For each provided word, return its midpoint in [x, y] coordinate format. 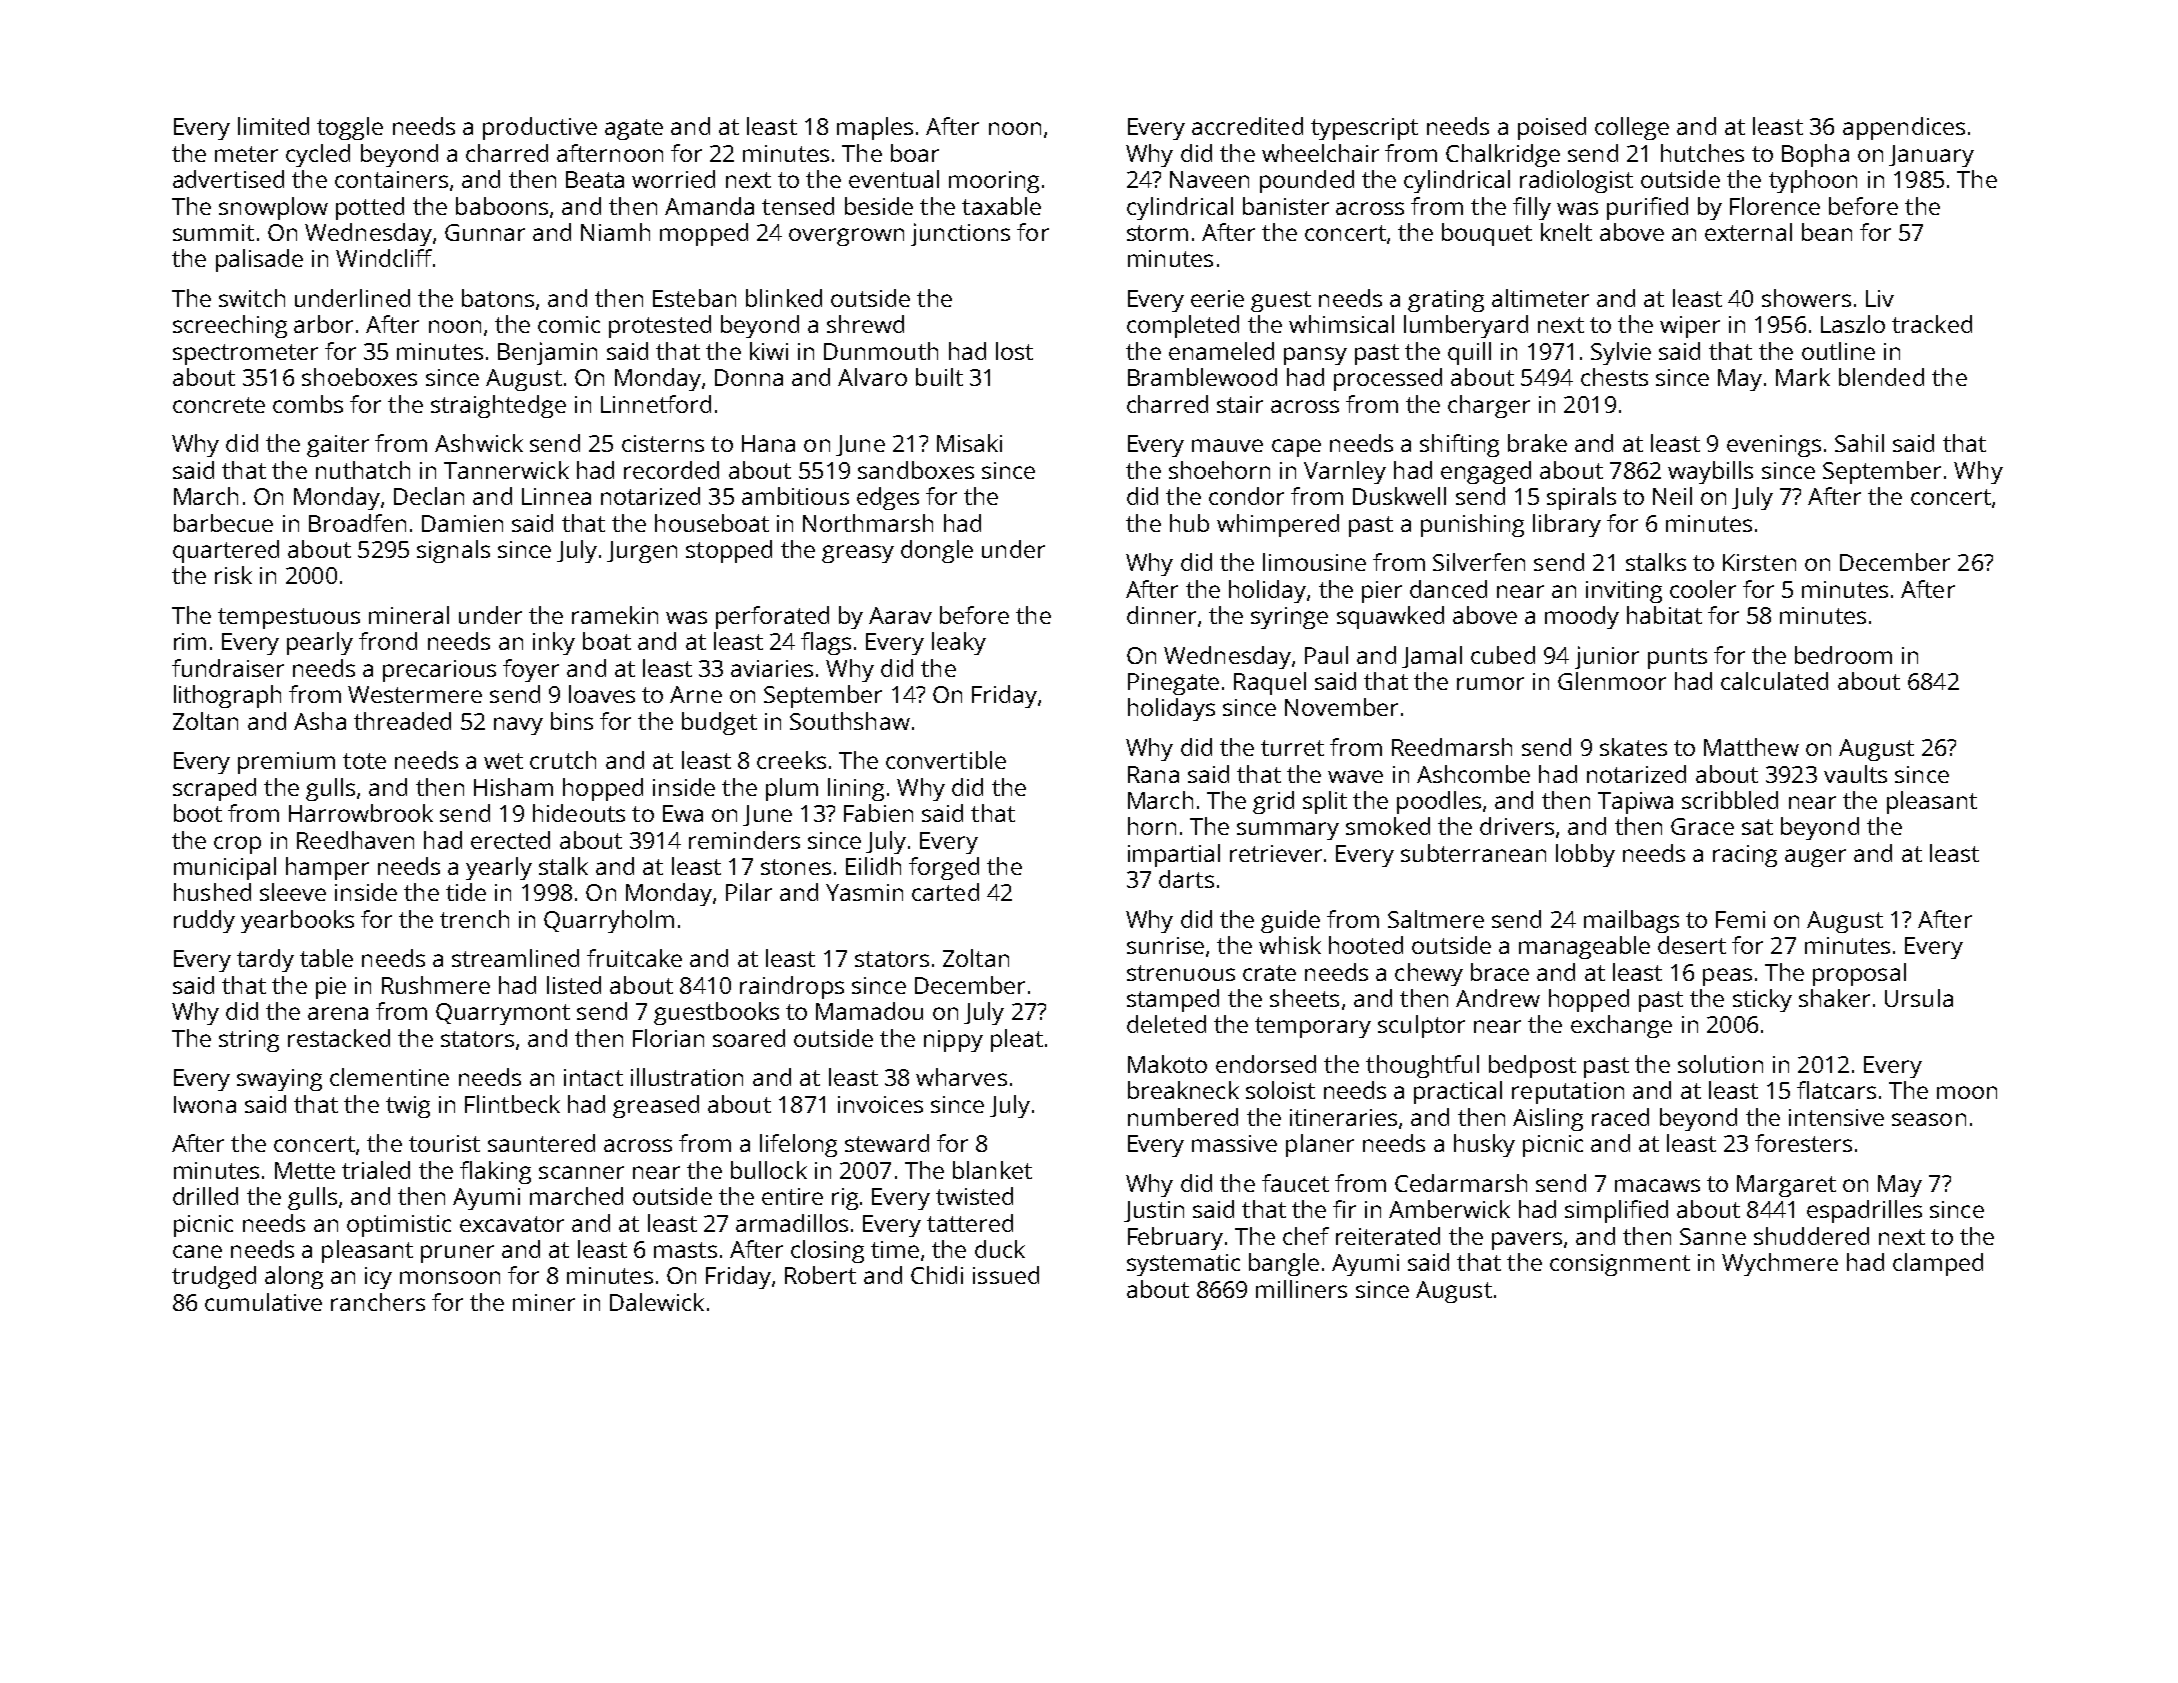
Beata [595, 179]
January [1931, 156]
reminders [744, 840]
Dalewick [657, 1302]
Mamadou [869, 1011]
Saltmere [1436, 919]
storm [1157, 233]
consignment [1620, 1265]
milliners [1301, 1289]
